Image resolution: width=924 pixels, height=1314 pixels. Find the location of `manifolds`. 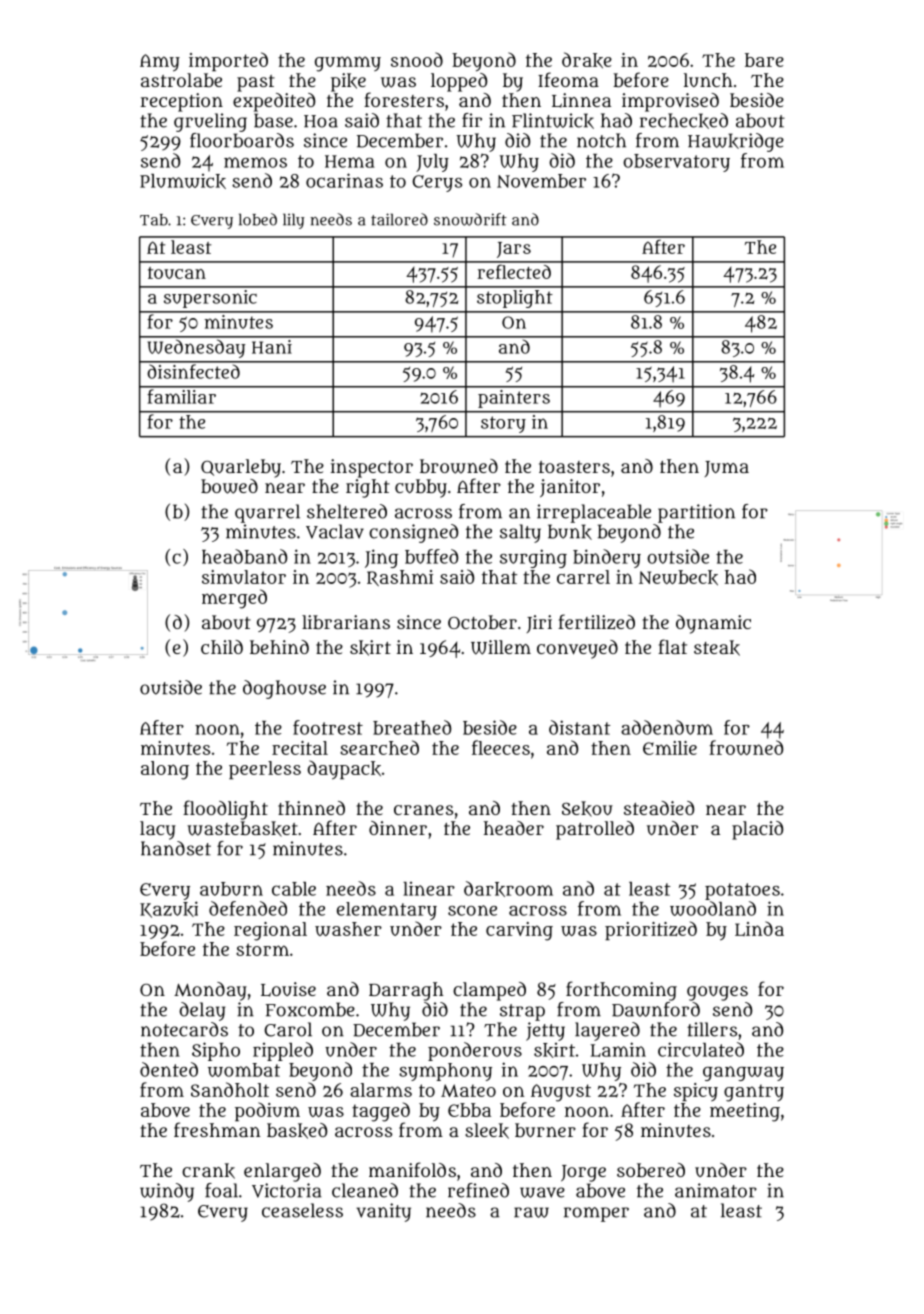

manifolds is located at coordinates (412, 1169).
